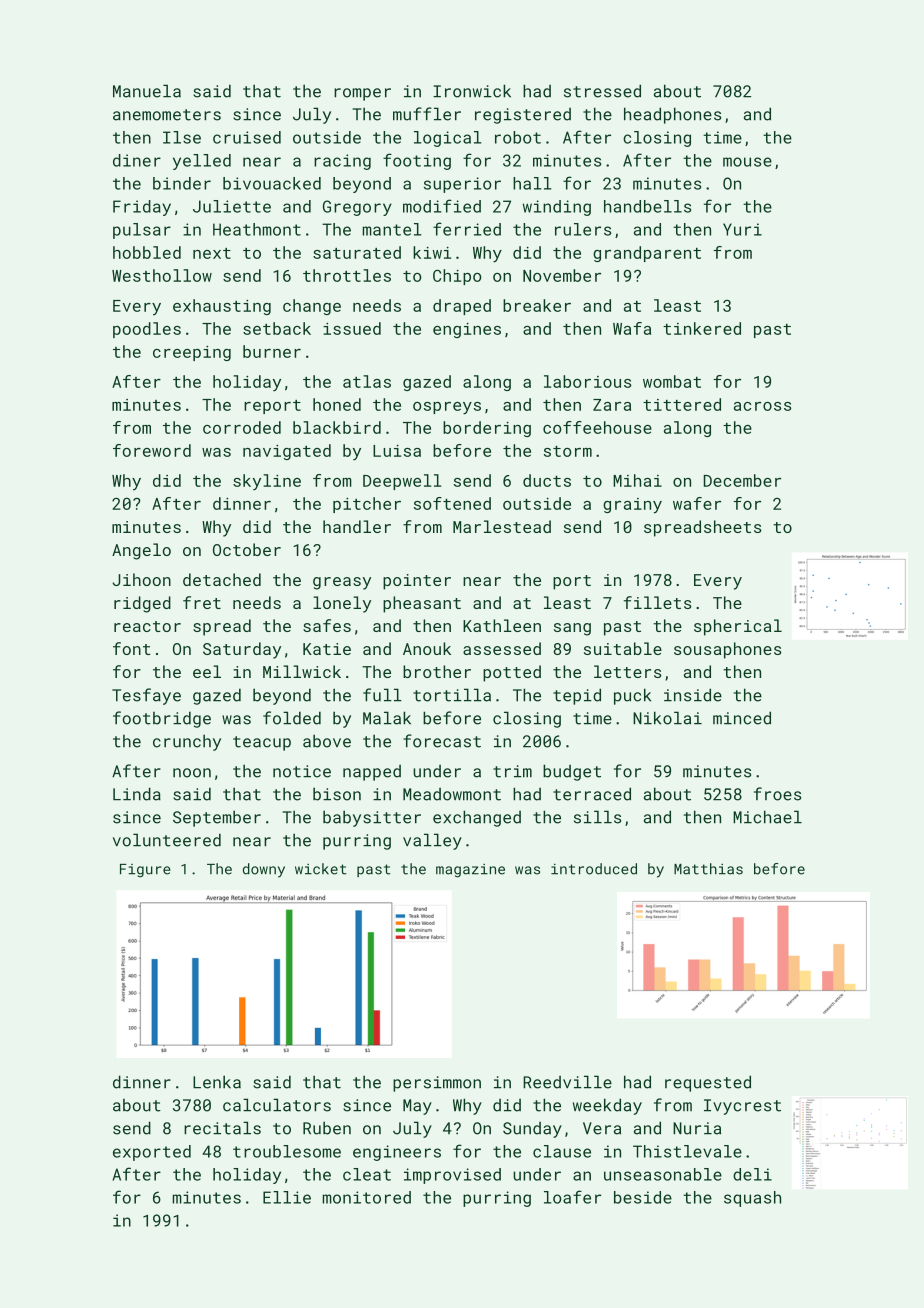 The width and height of the screenshot is (924, 1308). I want to click on mouse, so click(747, 162).
